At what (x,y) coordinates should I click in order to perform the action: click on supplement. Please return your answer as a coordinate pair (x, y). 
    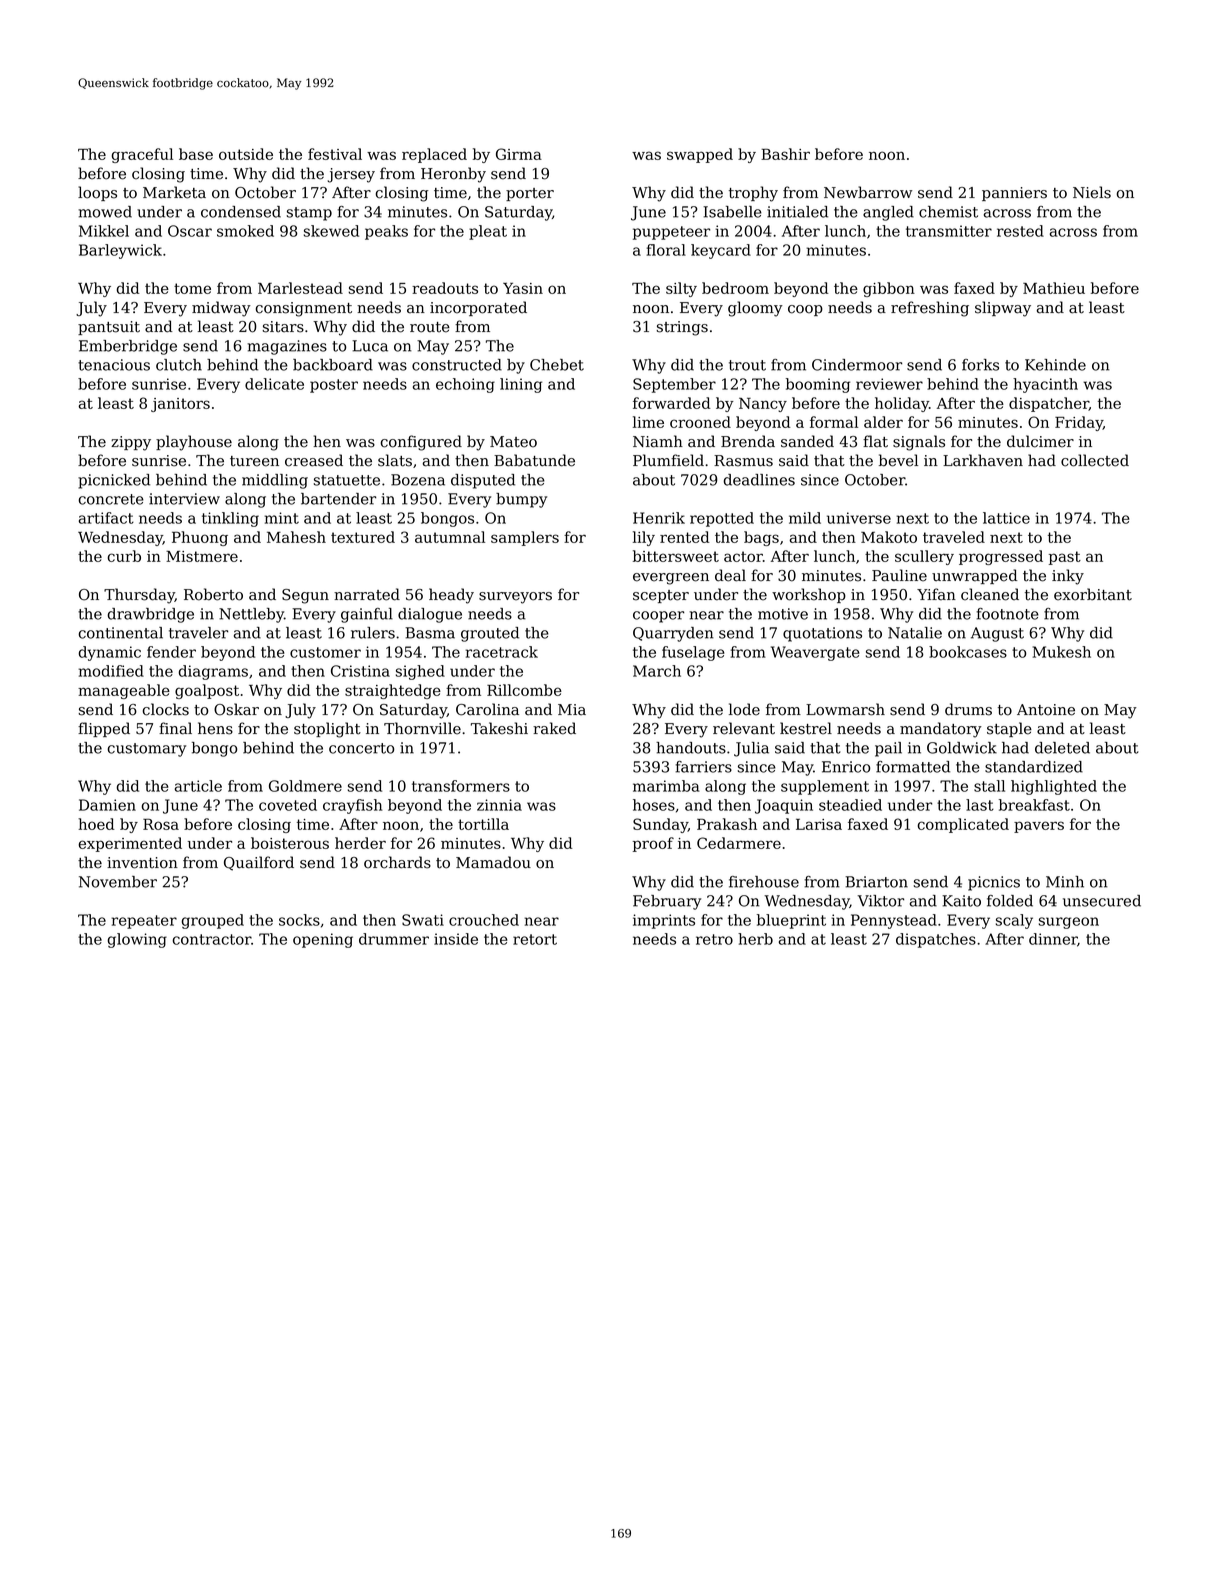
    Looking at the image, I should click on (825, 787).
